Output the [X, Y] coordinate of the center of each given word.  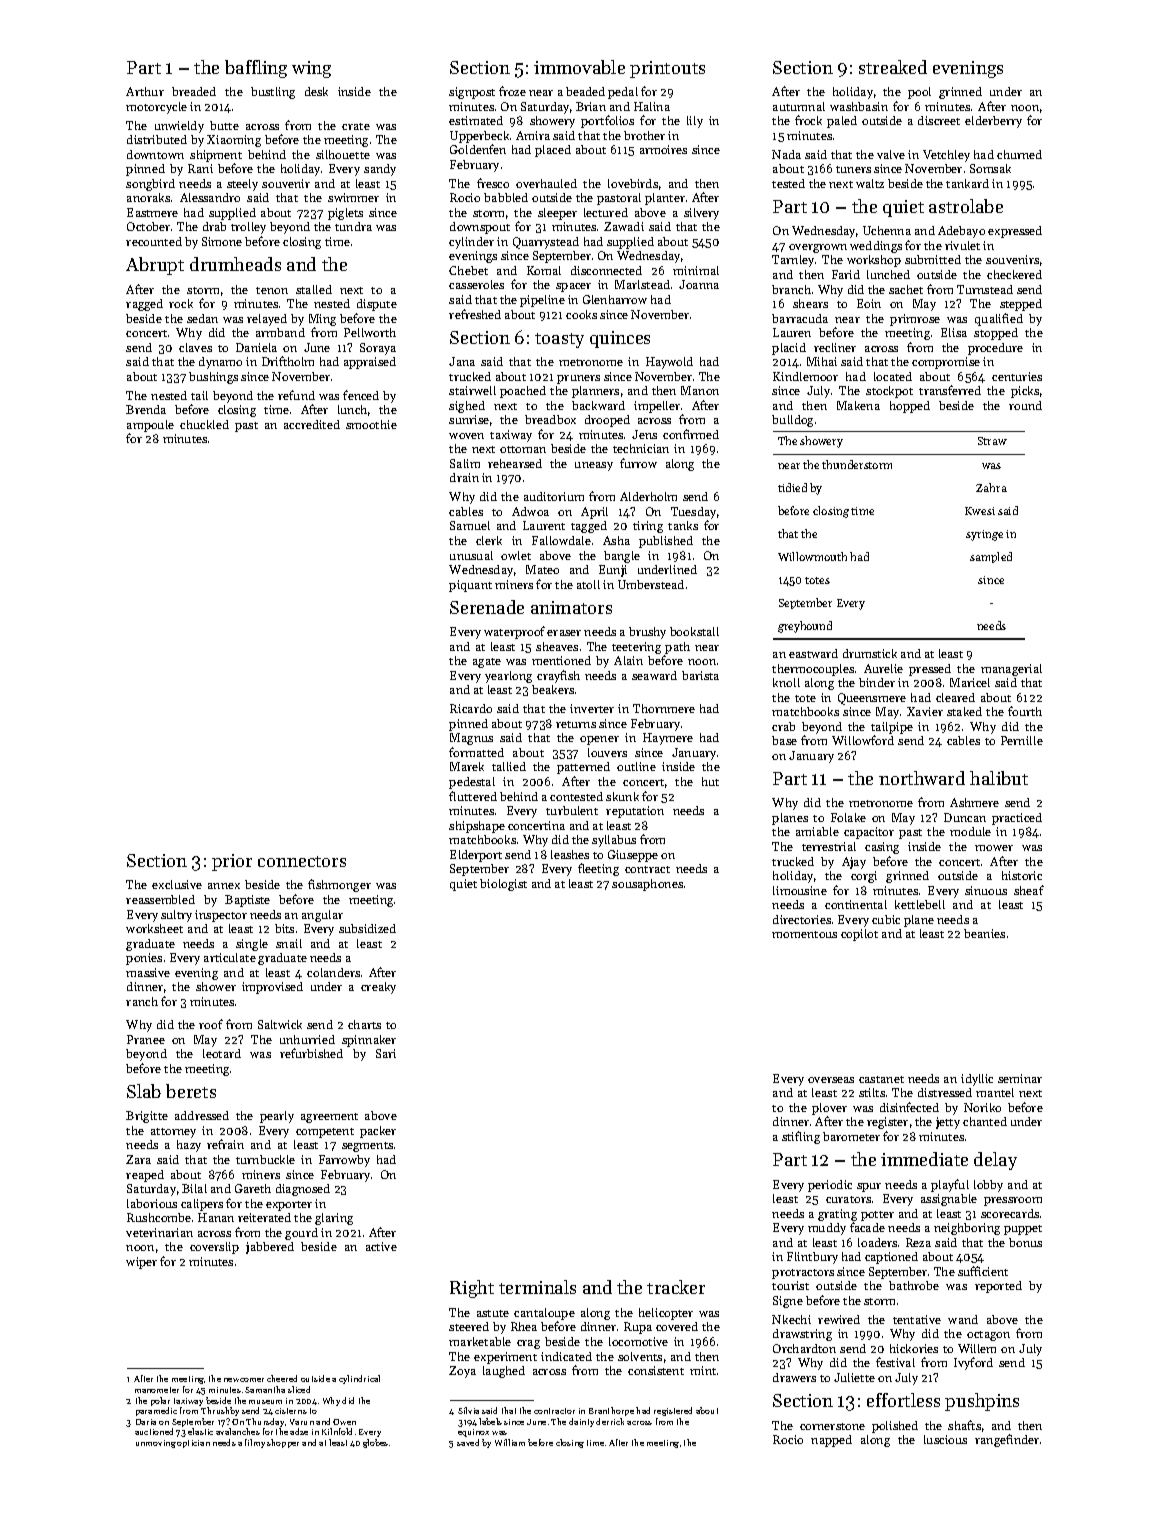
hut [710, 781]
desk [316, 91]
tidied [792, 487]
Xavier [925, 711]
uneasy [594, 466]
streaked [893, 67]
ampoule [150, 426]
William [510, 1442]
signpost [472, 93]
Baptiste [247, 901]
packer [378, 1132]
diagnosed [303, 1190]
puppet [1023, 1230]
